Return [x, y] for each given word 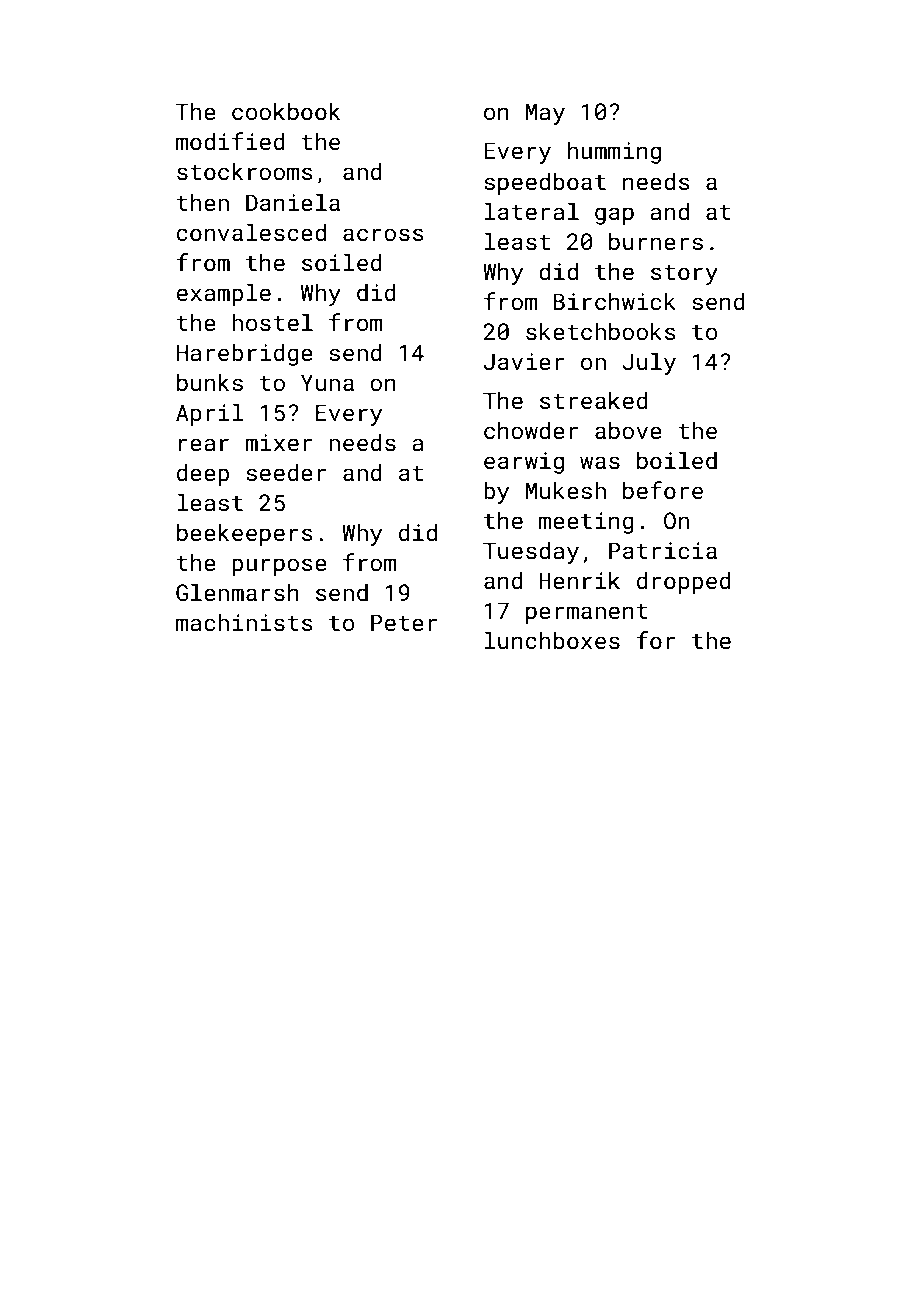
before [663, 490]
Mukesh [566, 490]
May [545, 114]
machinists [244, 622]
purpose [279, 567]
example [224, 294]
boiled [677, 460]
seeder [286, 472]
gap [614, 216]
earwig [524, 463]
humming [614, 152]
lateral [532, 211]
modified [230, 141]
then [203, 202]
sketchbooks [600, 331]
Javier [524, 361]
